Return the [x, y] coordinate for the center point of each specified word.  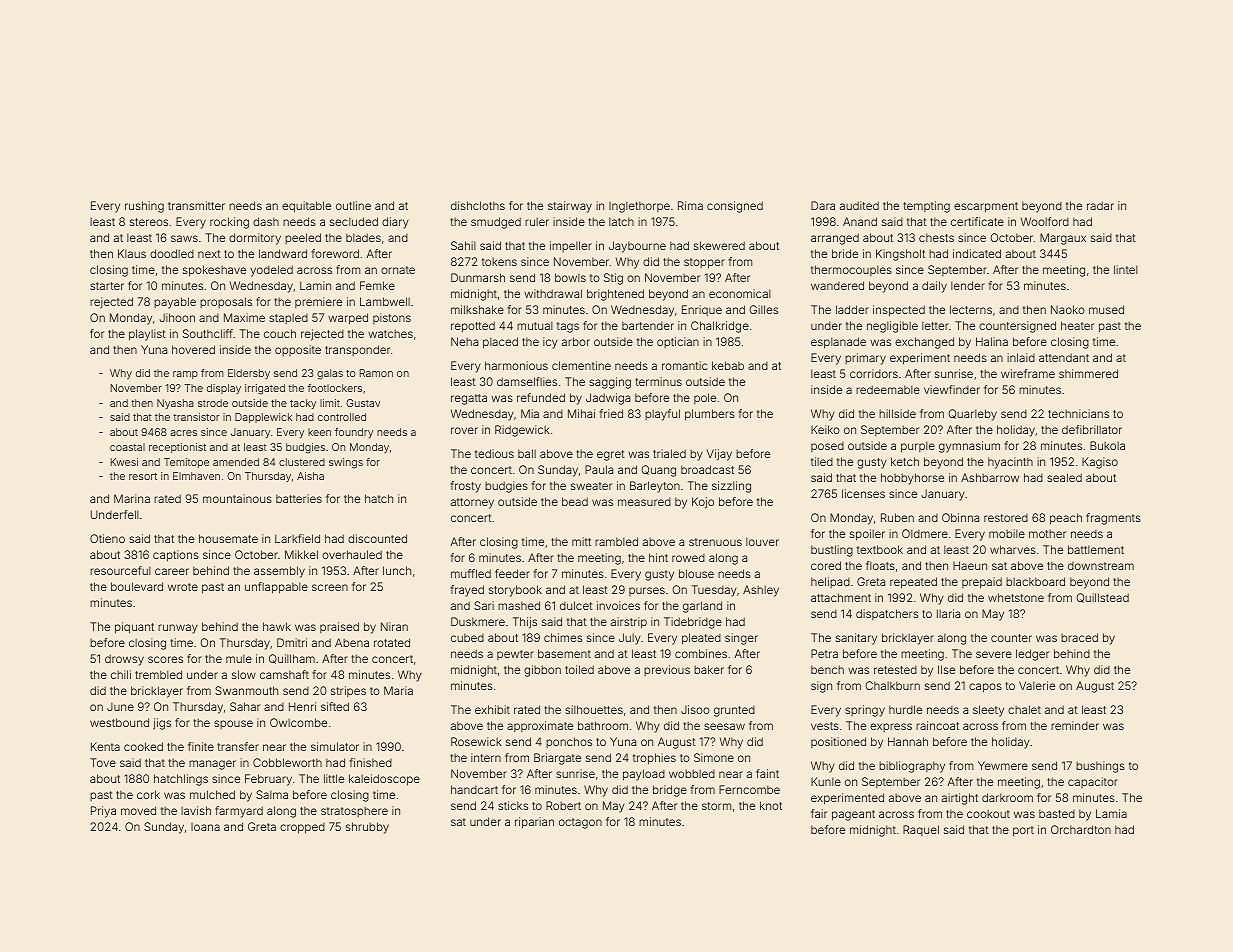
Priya [103, 812]
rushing [144, 207]
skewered [719, 245]
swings [346, 463]
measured [644, 502]
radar [1100, 205]
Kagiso [1100, 463]
